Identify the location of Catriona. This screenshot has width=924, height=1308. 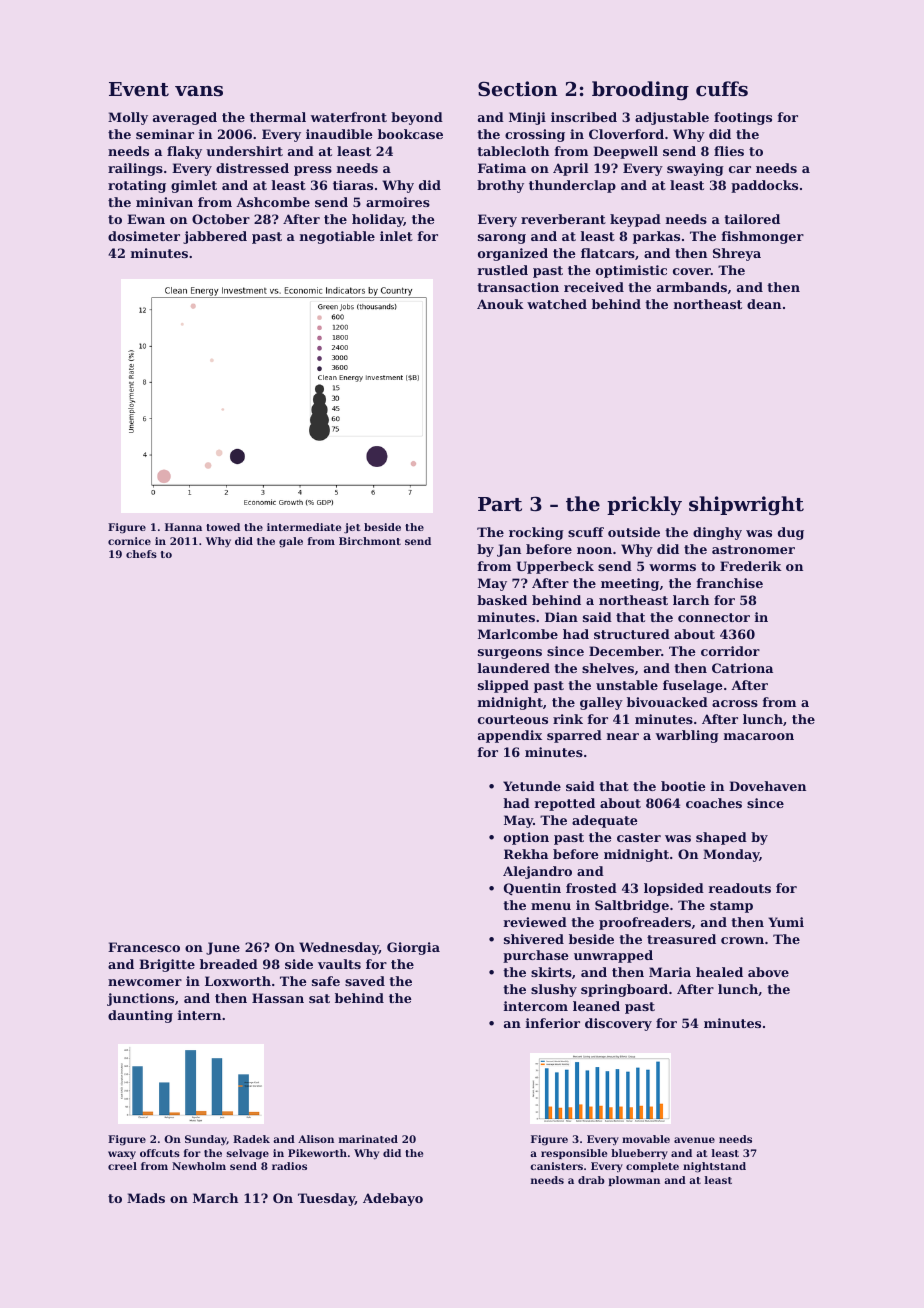
(742, 668).
